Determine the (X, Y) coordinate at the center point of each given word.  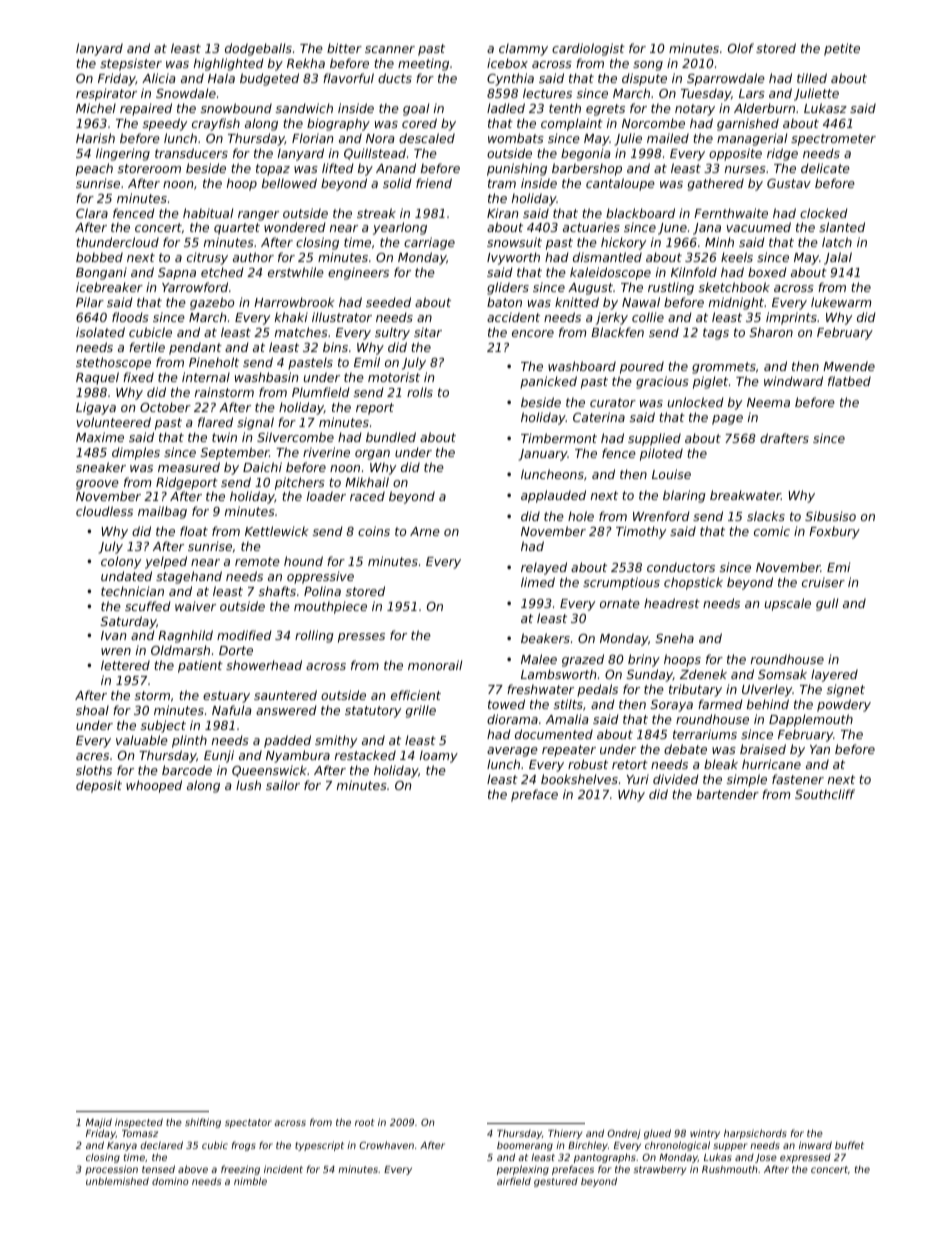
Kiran (502, 213)
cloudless (104, 511)
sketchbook (734, 287)
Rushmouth (730, 1169)
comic (772, 531)
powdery (844, 705)
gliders (508, 288)
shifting (203, 1123)
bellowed (289, 183)
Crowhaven (386, 1145)
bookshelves (579, 779)
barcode (187, 770)
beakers (545, 638)
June (672, 229)
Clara (92, 213)
